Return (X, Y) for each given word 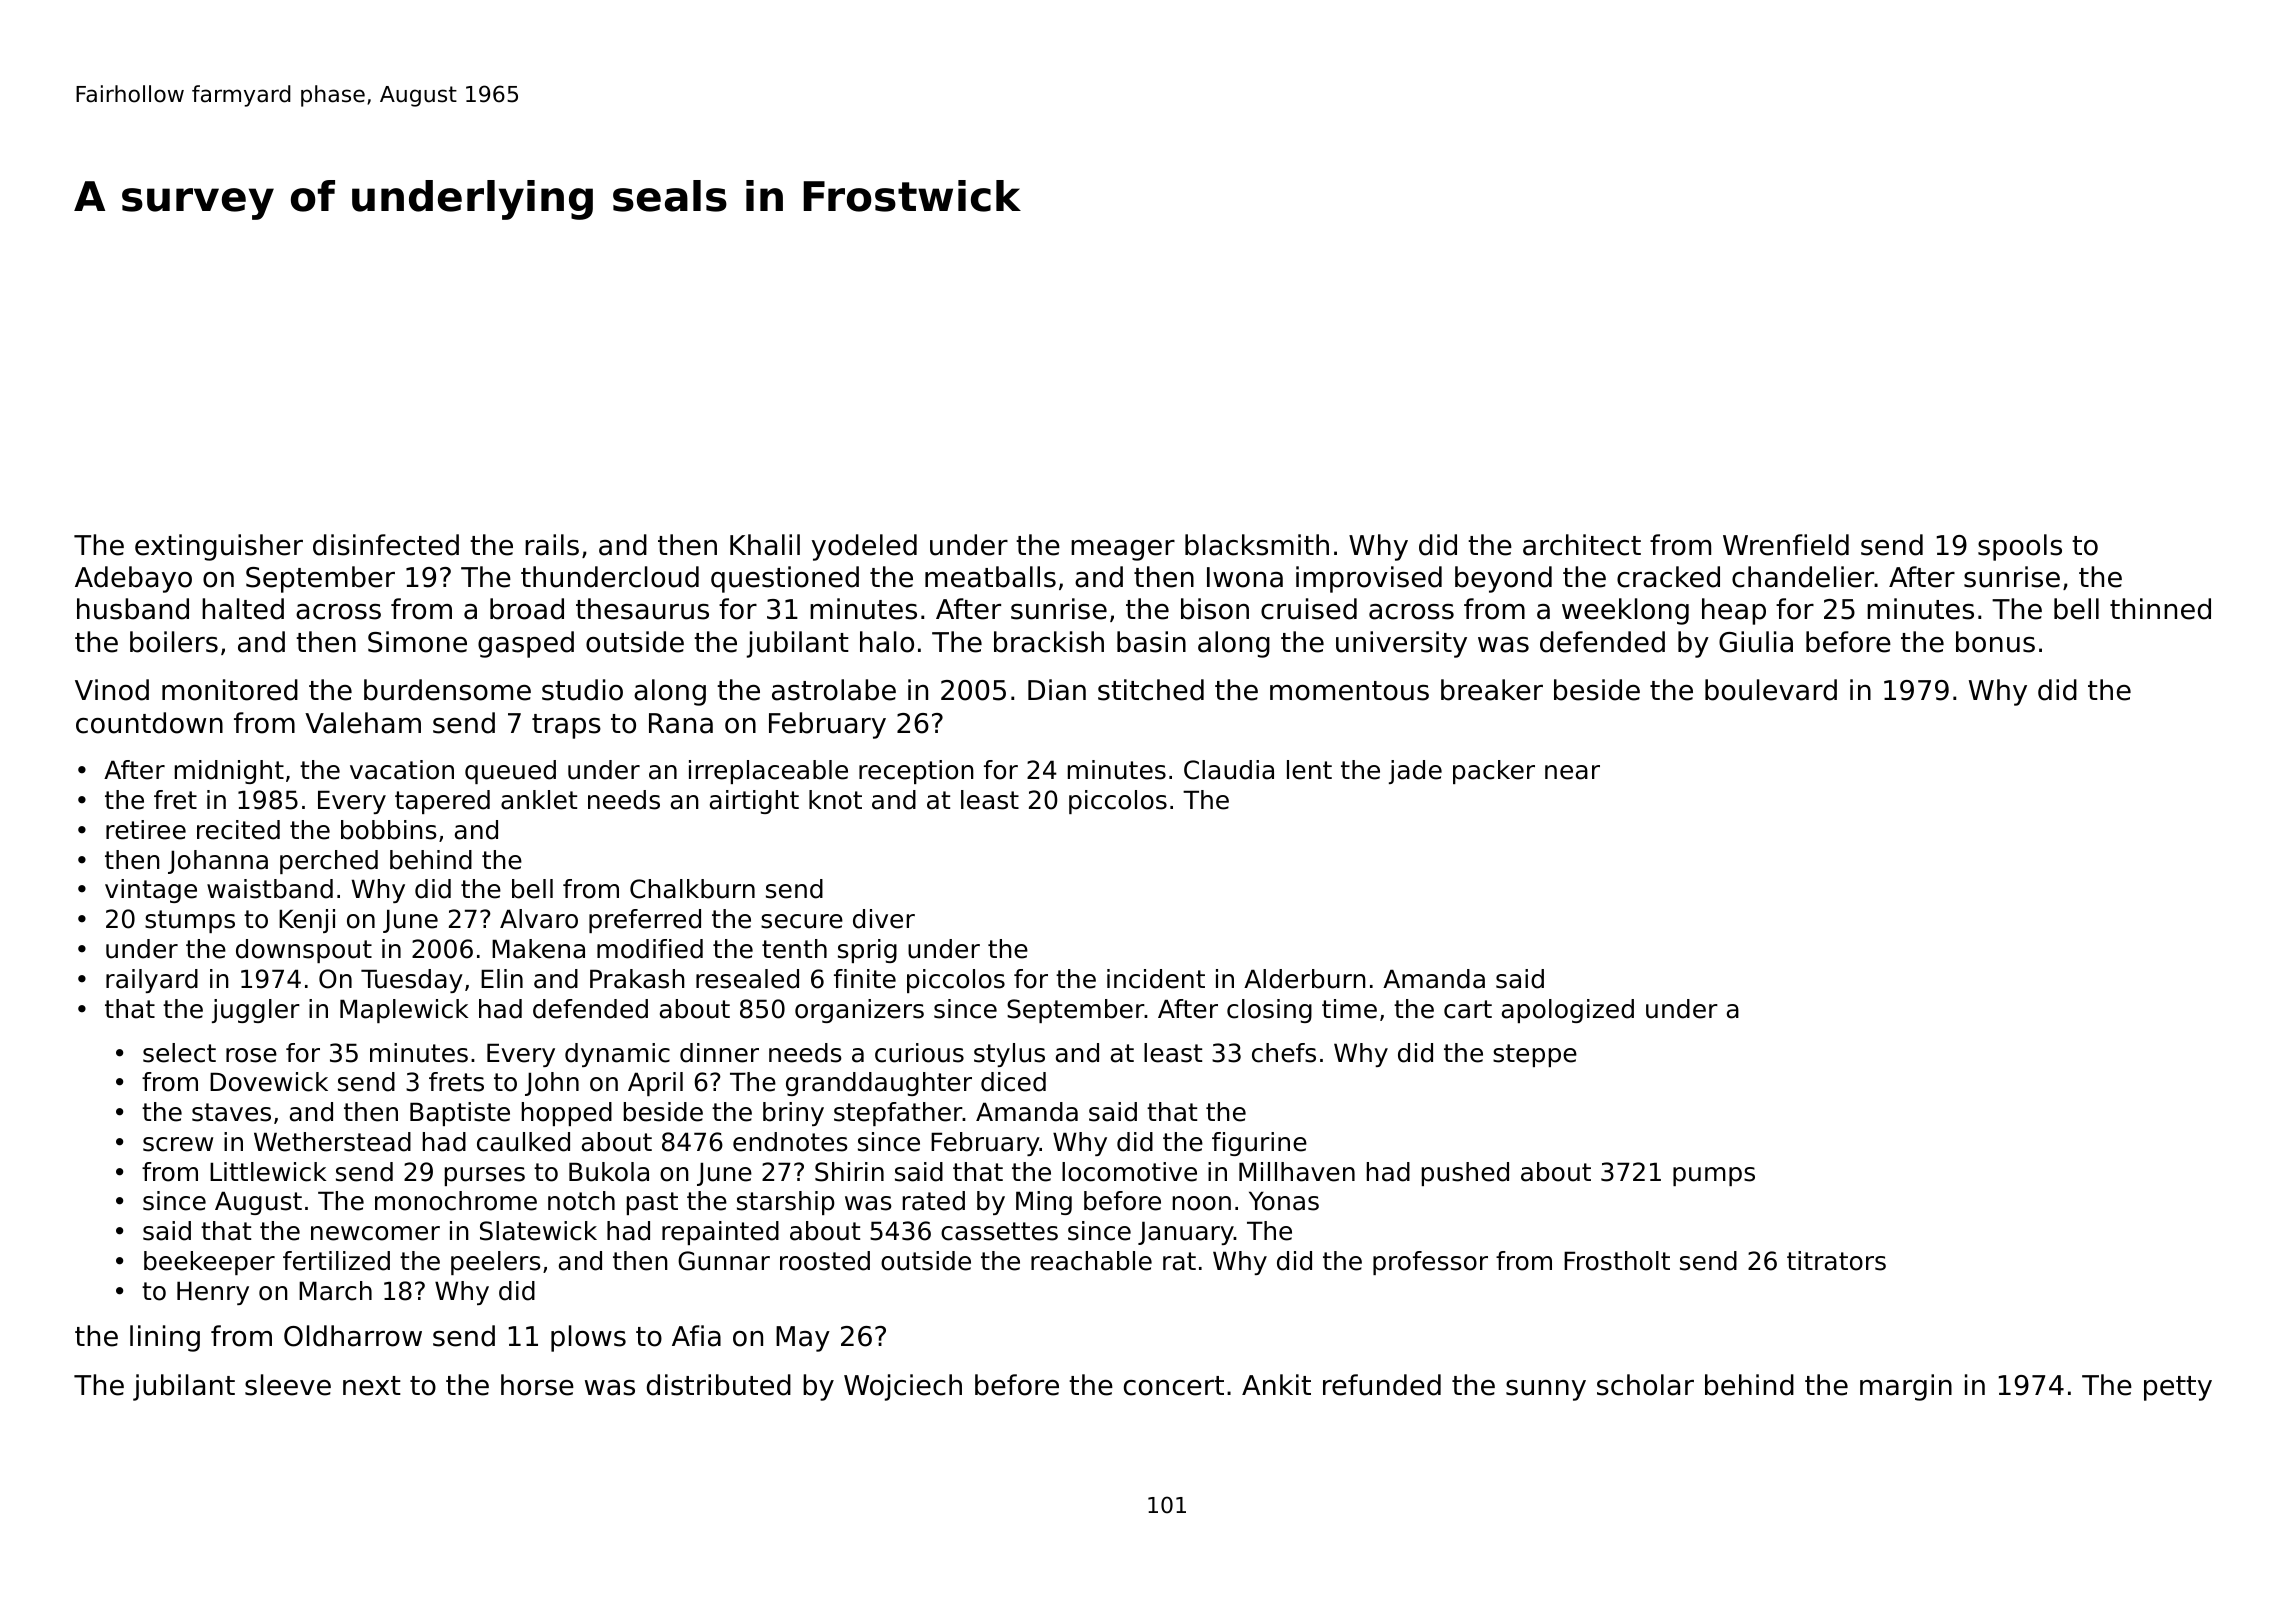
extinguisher (219, 547)
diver (884, 919)
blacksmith (1257, 545)
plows (588, 1338)
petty (2178, 1388)
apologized (1568, 1011)
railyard (152, 981)
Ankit (1276, 1384)
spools (2020, 547)
